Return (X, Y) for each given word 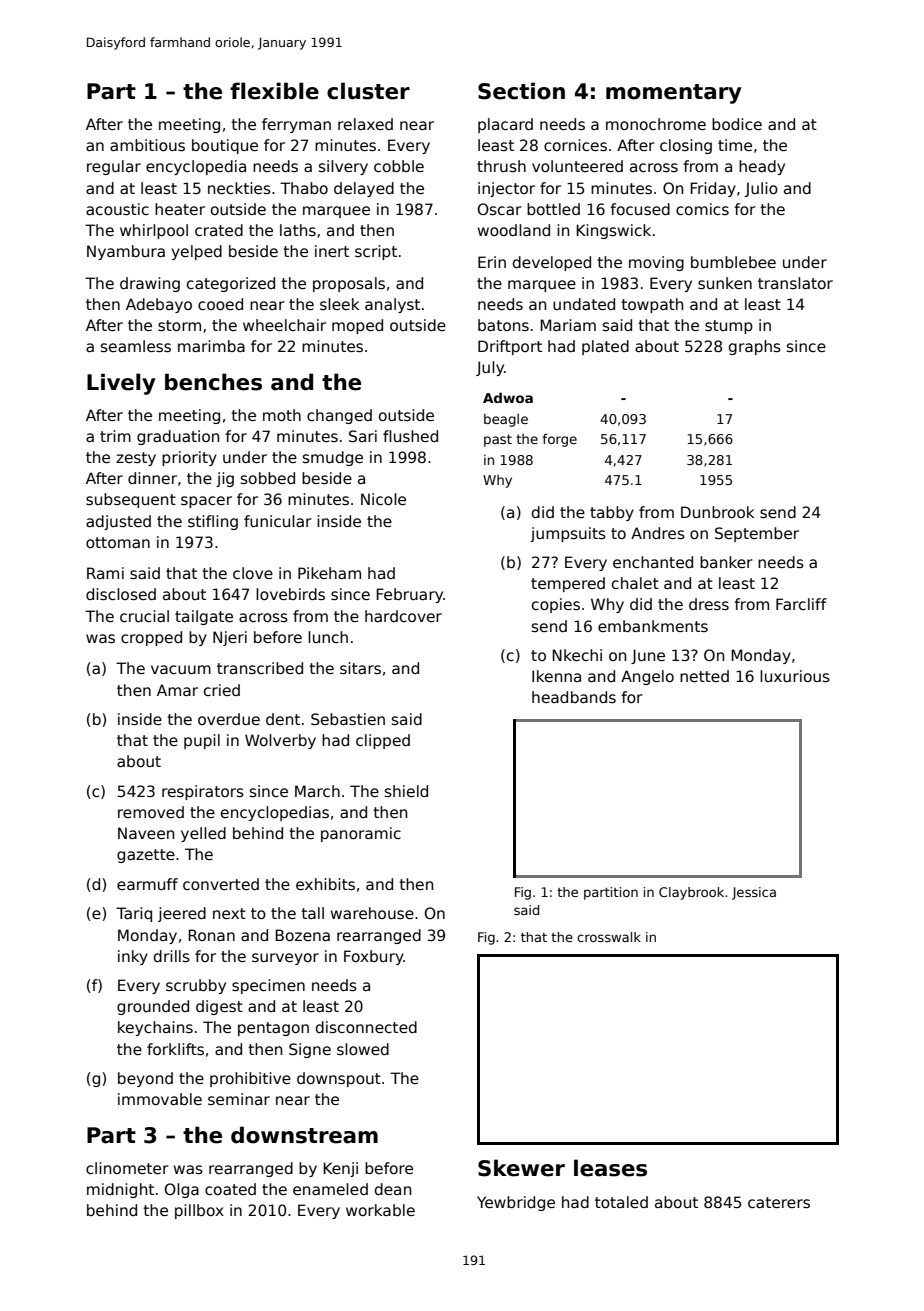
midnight (120, 1190)
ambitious (147, 145)
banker (726, 562)
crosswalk (609, 937)
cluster (368, 91)
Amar (177, 690)
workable (380, 1210)
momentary (674, 94)
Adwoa (508, 397)
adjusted (118, 522)
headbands (574, 697)
